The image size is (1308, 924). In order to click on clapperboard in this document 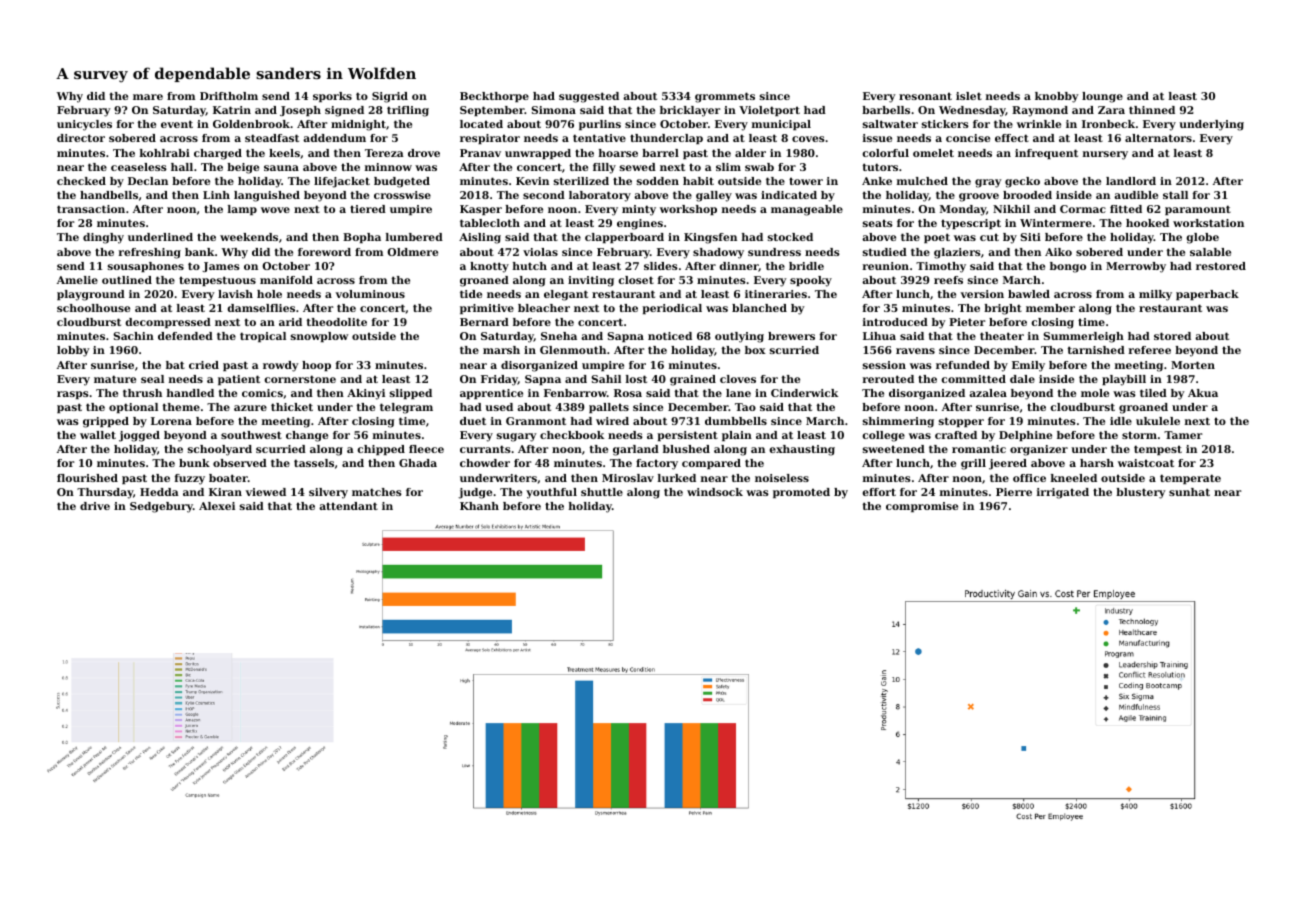, I will do `click(624, 238)`.
